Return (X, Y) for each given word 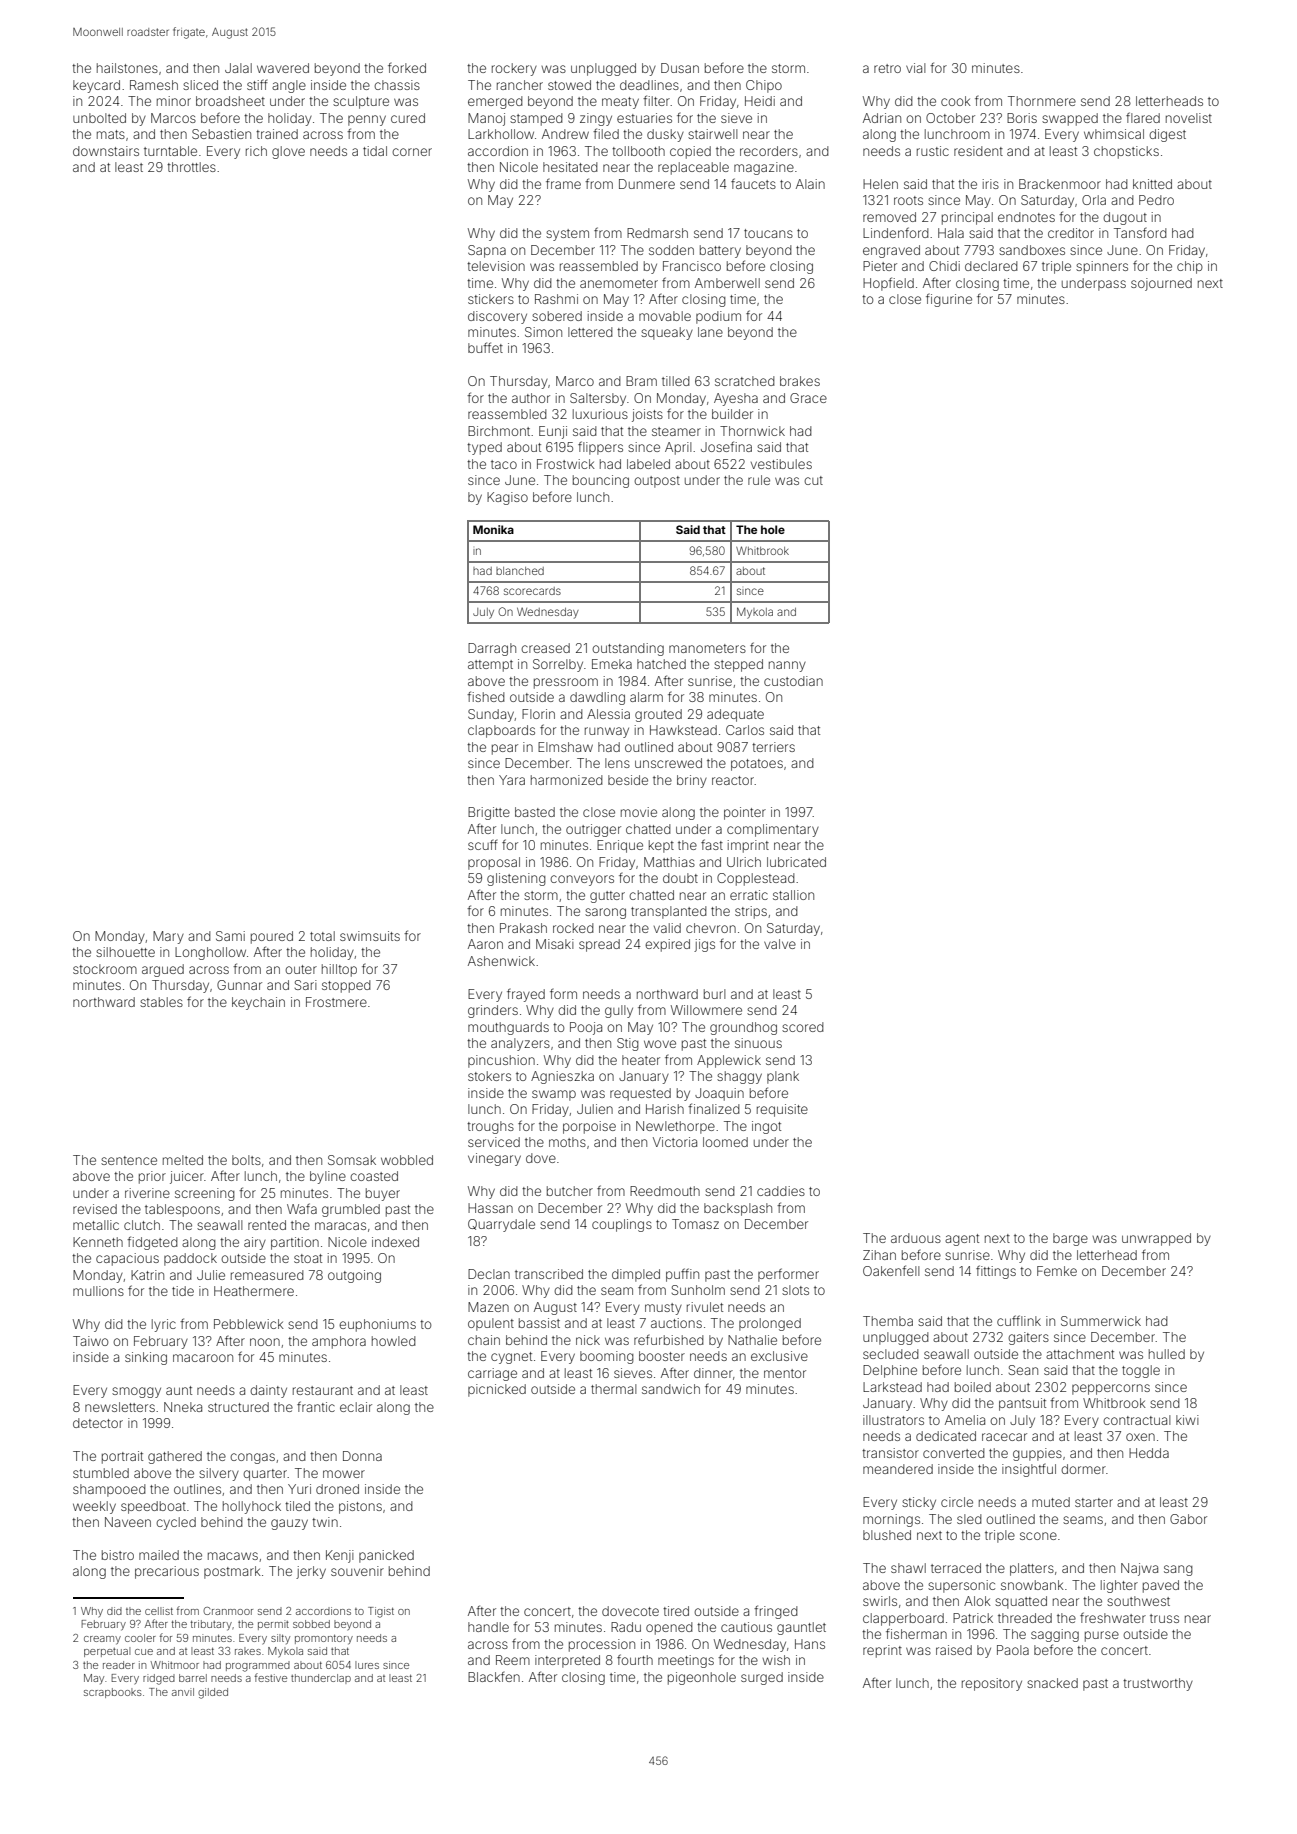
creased (545, 648)
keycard (96, 86)
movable (665, 316)
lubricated (796, 862)
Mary (168, 937)
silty (280, 1639)
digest (1167, 135)
